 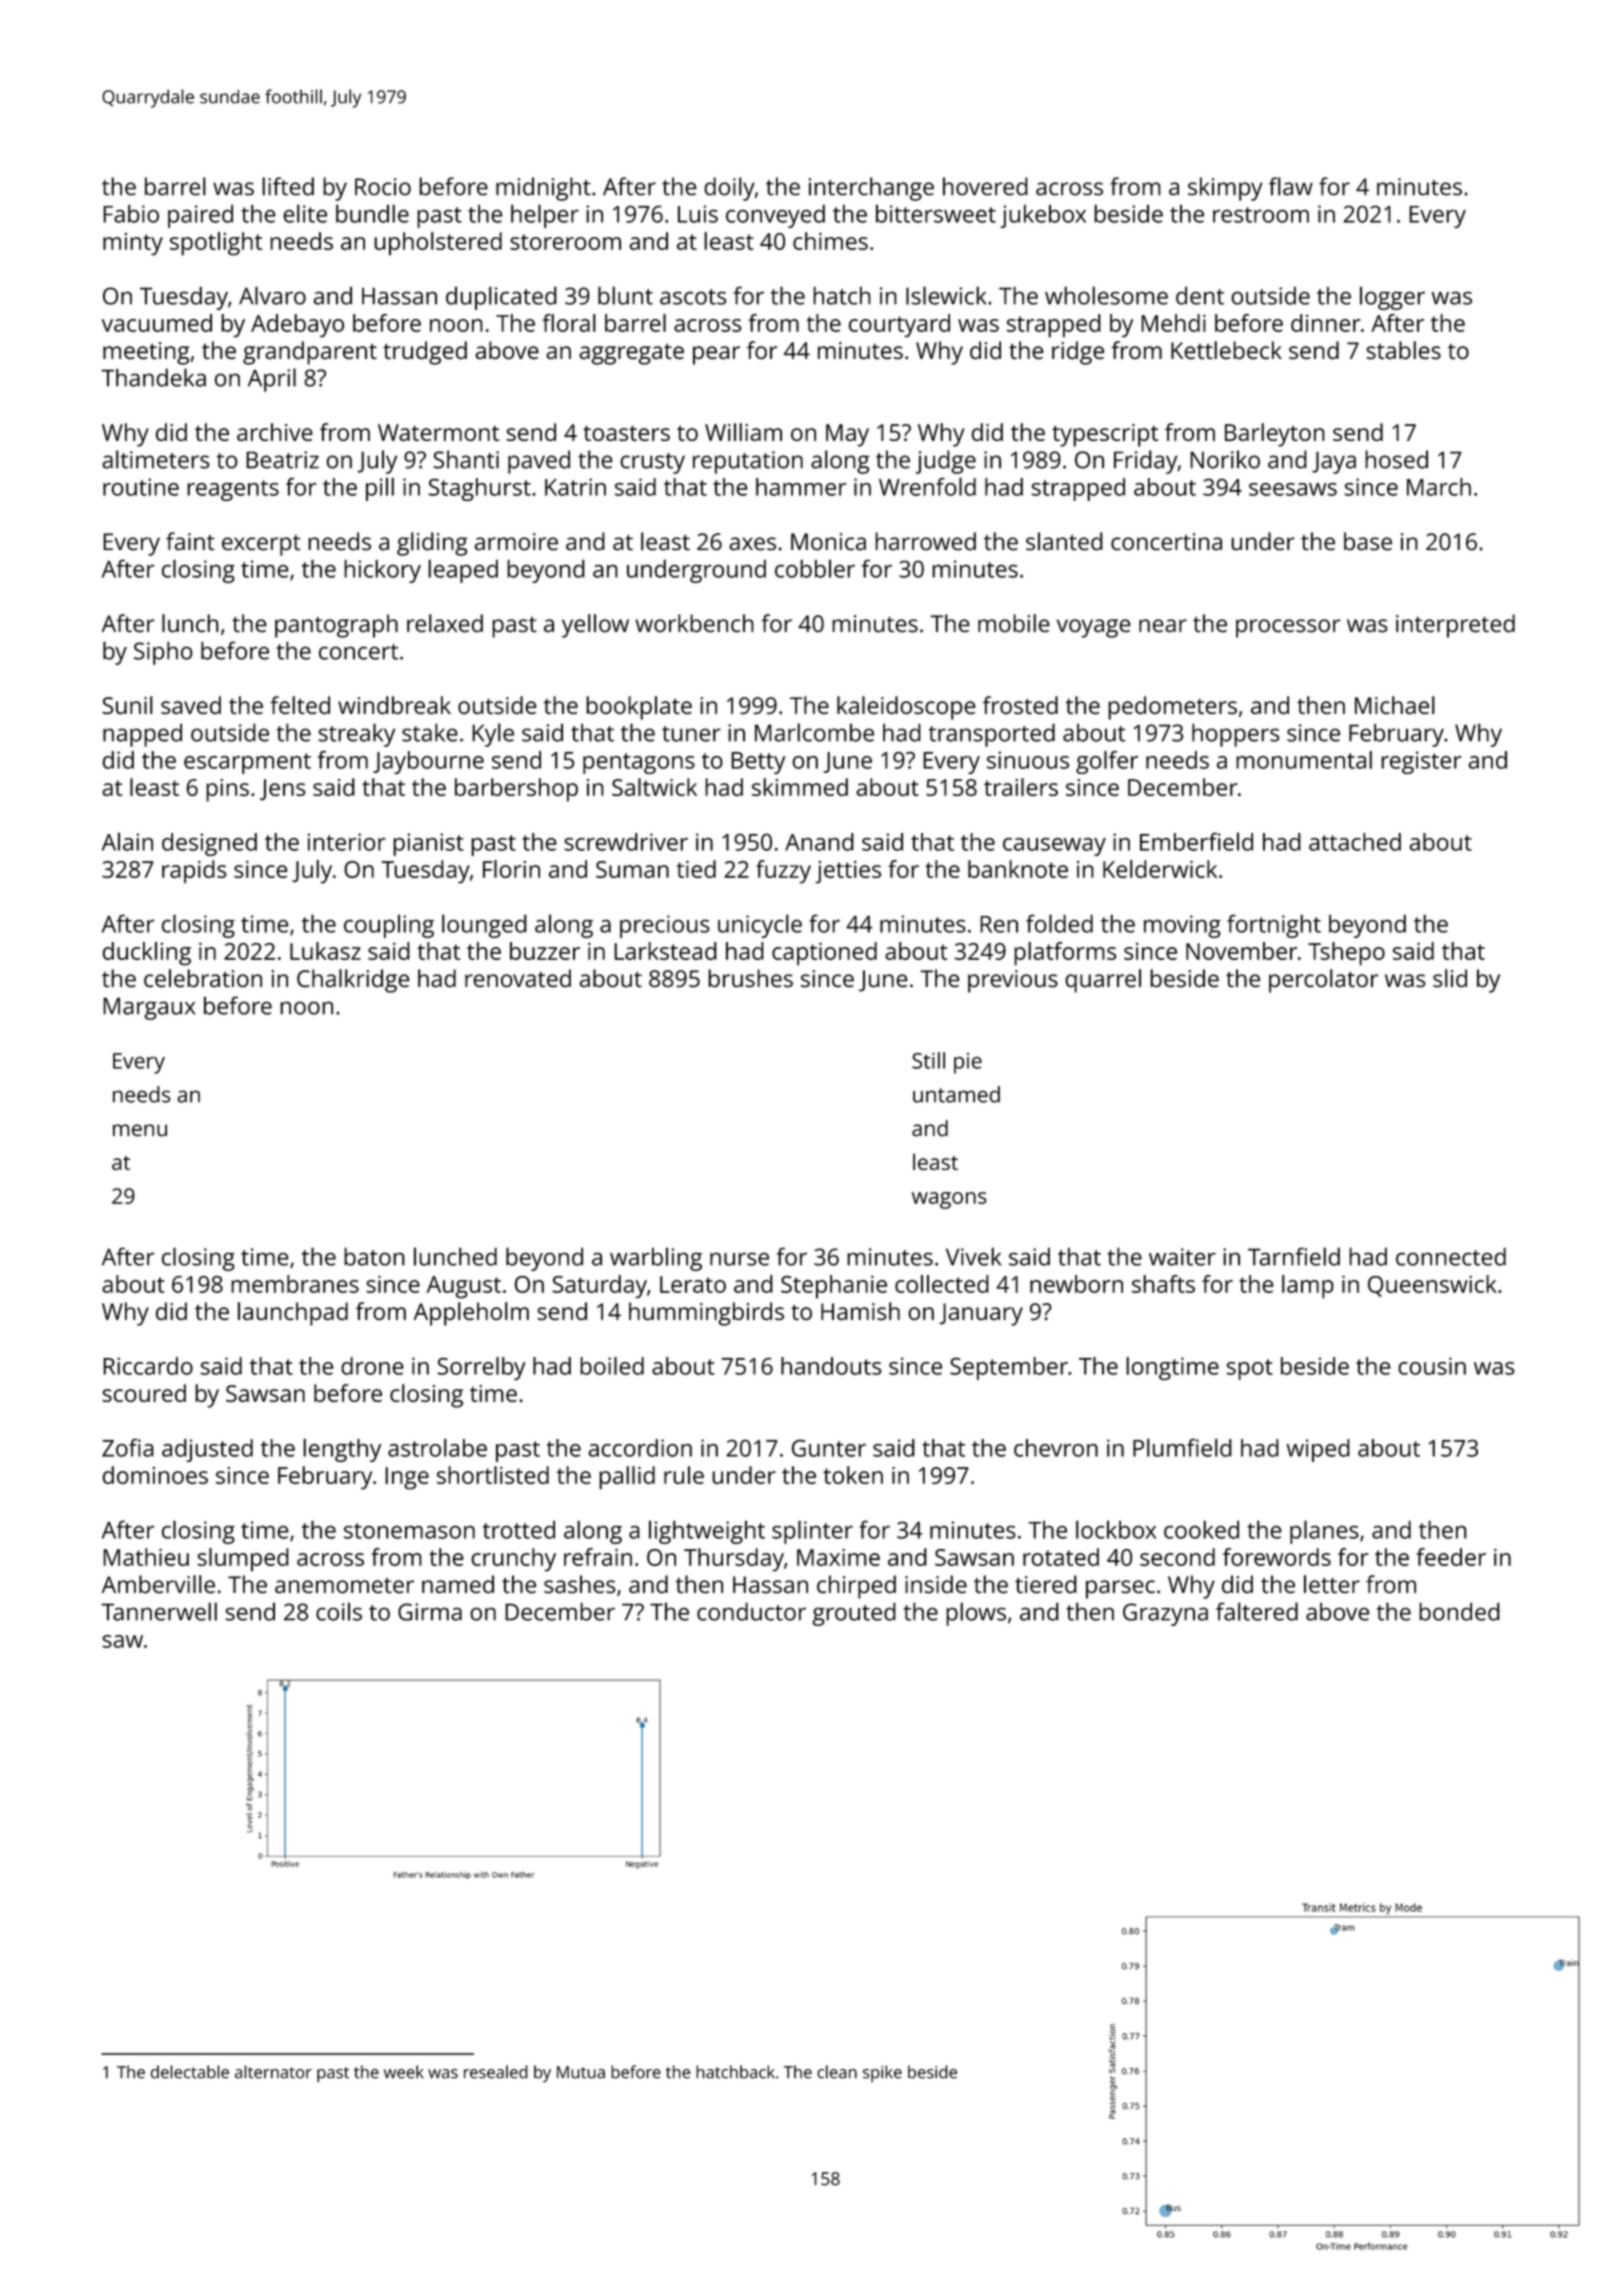 I want to click on Monica, so click(x=828, y=541).
